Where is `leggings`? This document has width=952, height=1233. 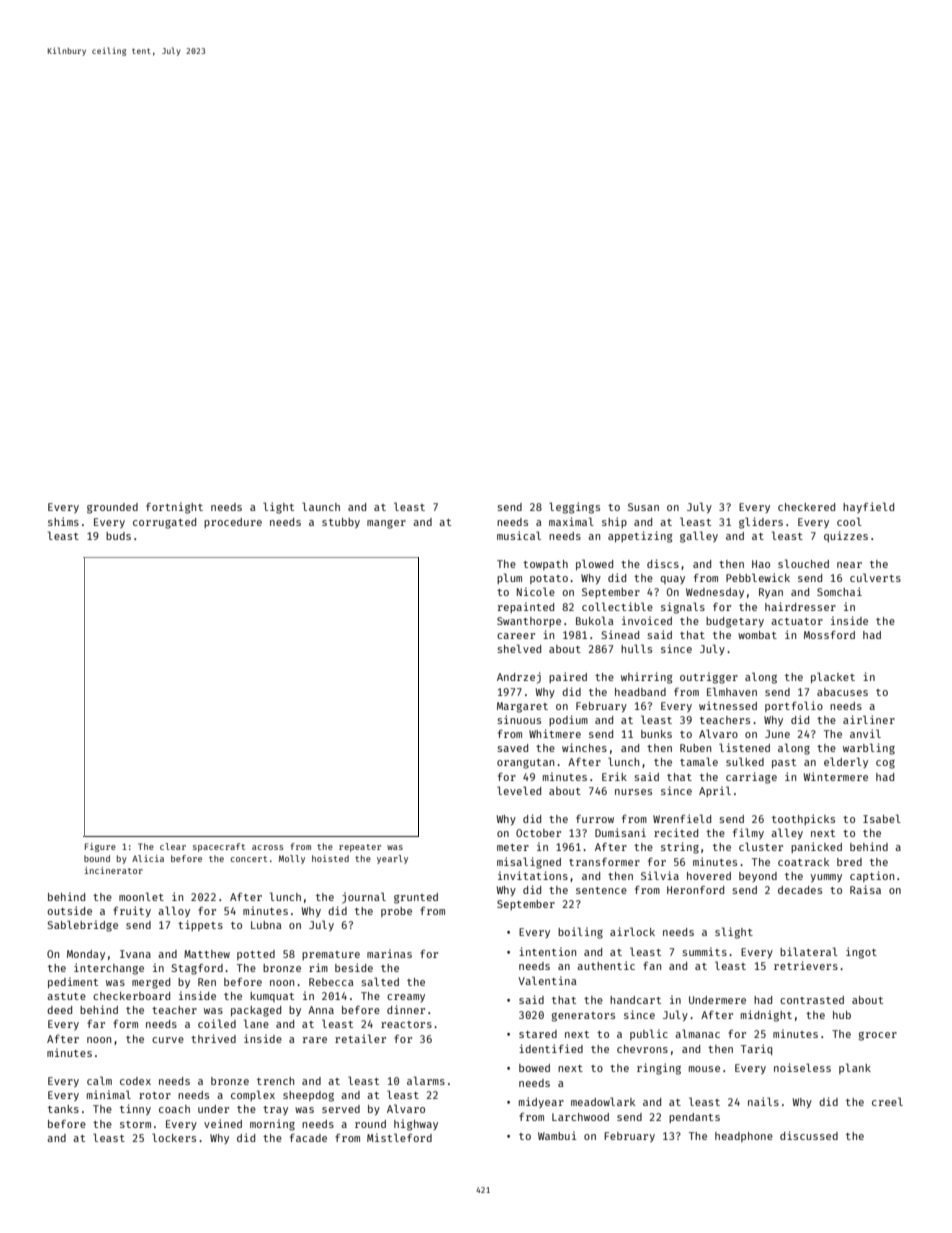
leggings is located at coordinates (574, 508).
